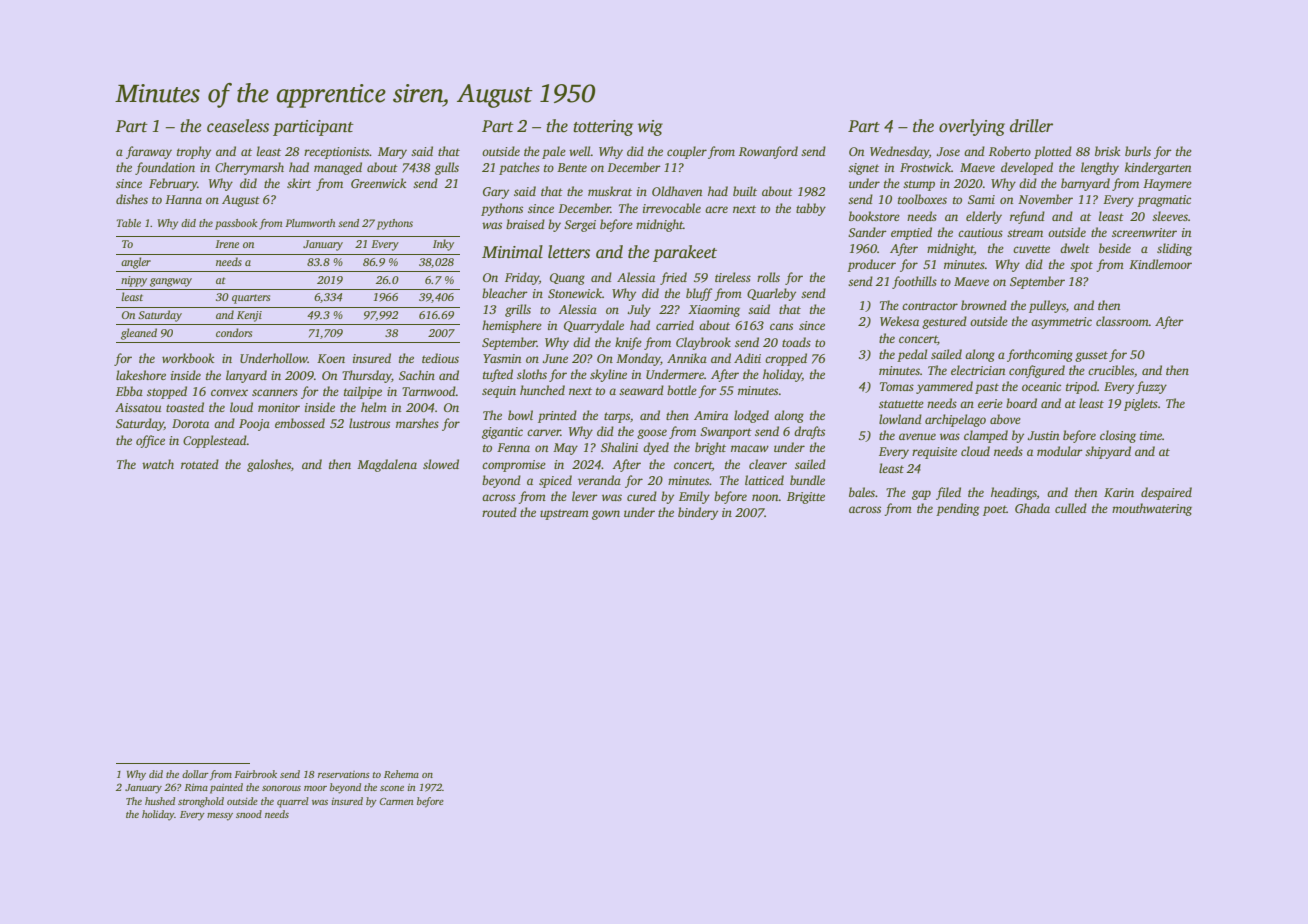 This page has height=924, width=1308. I want to click on galoshes, so click(269, 465).
